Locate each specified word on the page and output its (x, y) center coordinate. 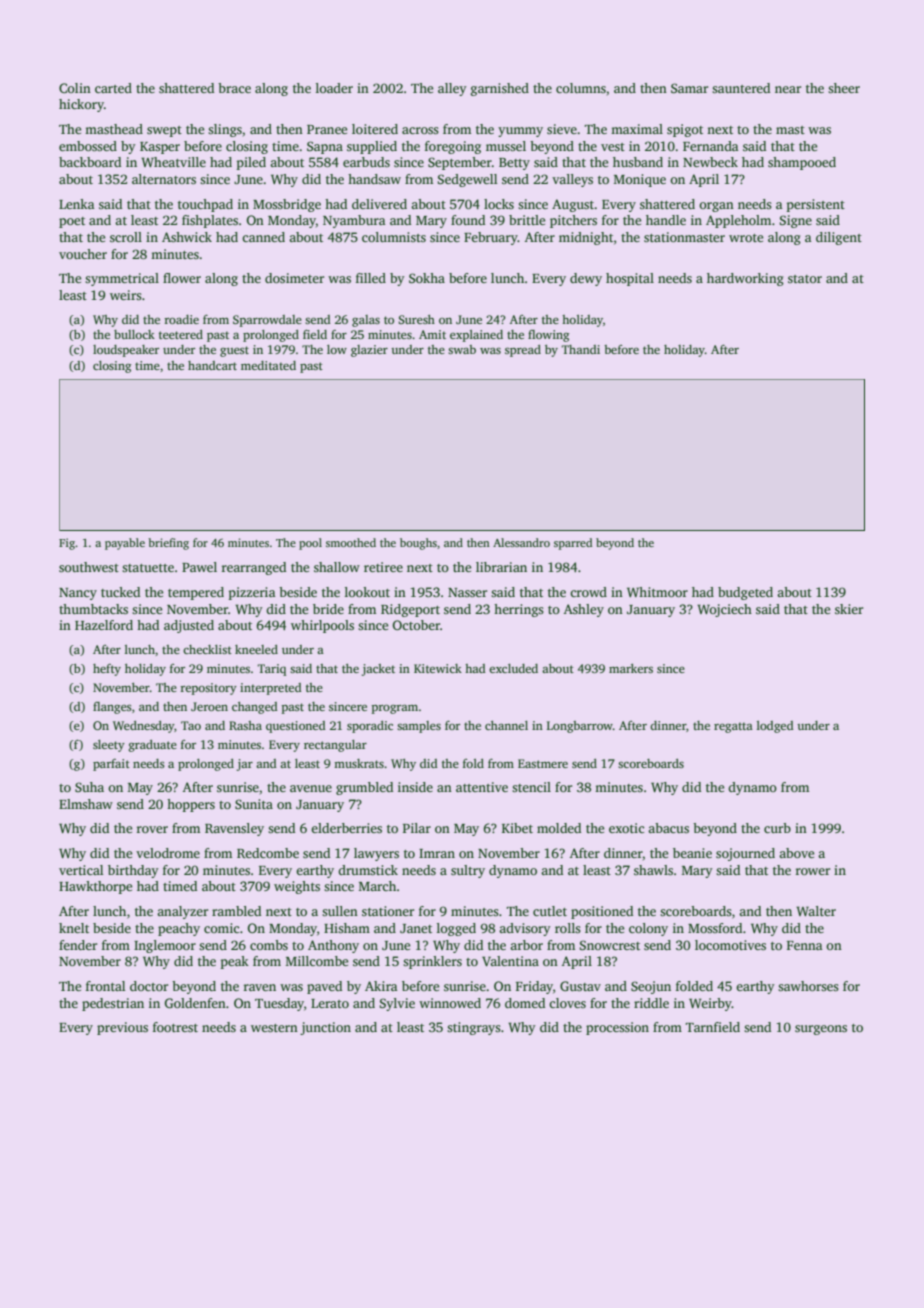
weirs (126, 295)
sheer (844, 88)
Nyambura (354, 221)
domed (525, 1003)
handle (666, 220)
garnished (500, 89)
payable (125, 544)
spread (523, 351)
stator (805, 279)
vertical (81, 870)
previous (122, 1028)
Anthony (333, 946)
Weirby (710, 1004)
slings (225, 130)
